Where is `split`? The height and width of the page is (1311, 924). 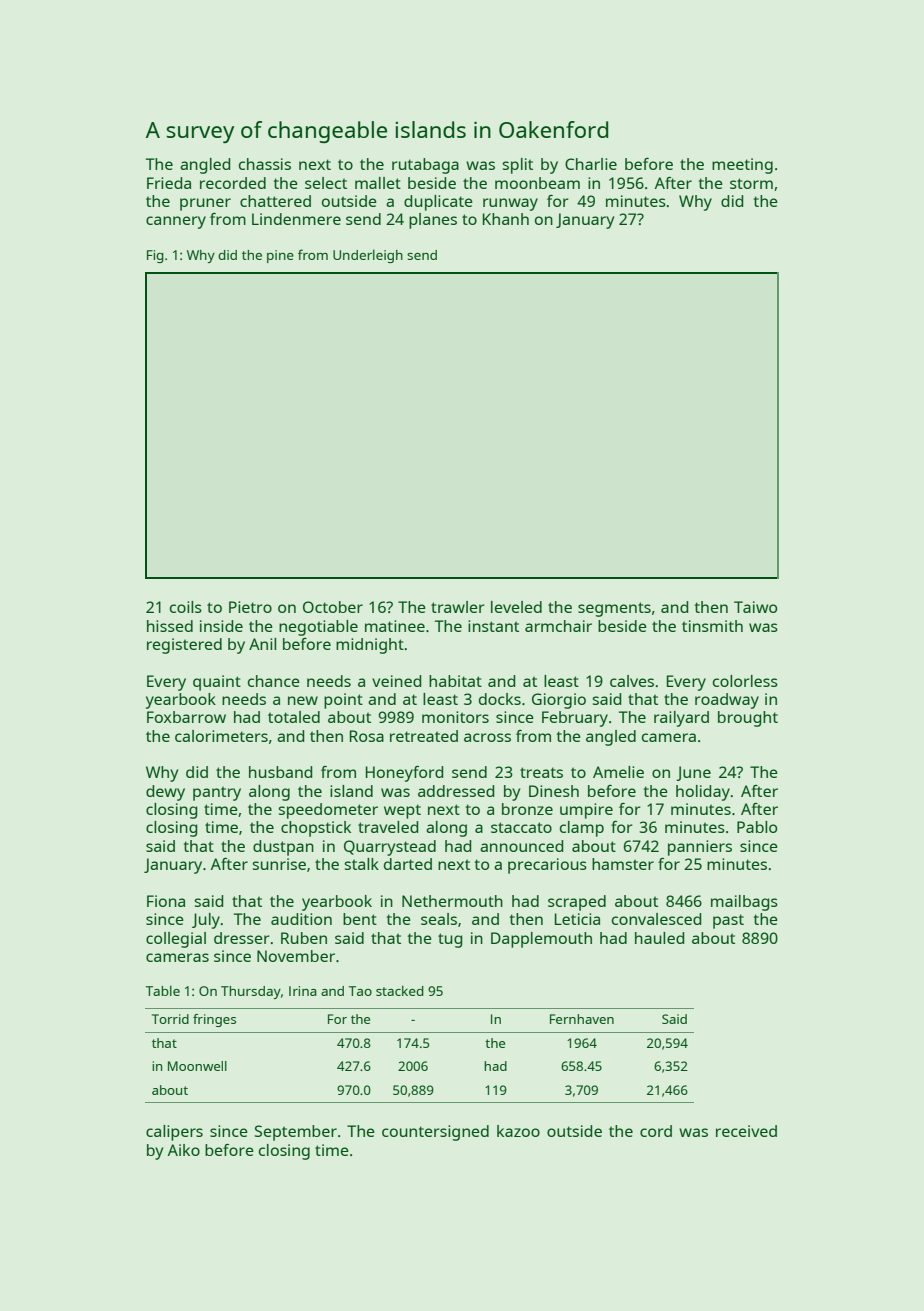 split is located at coordinates (517, 166).
